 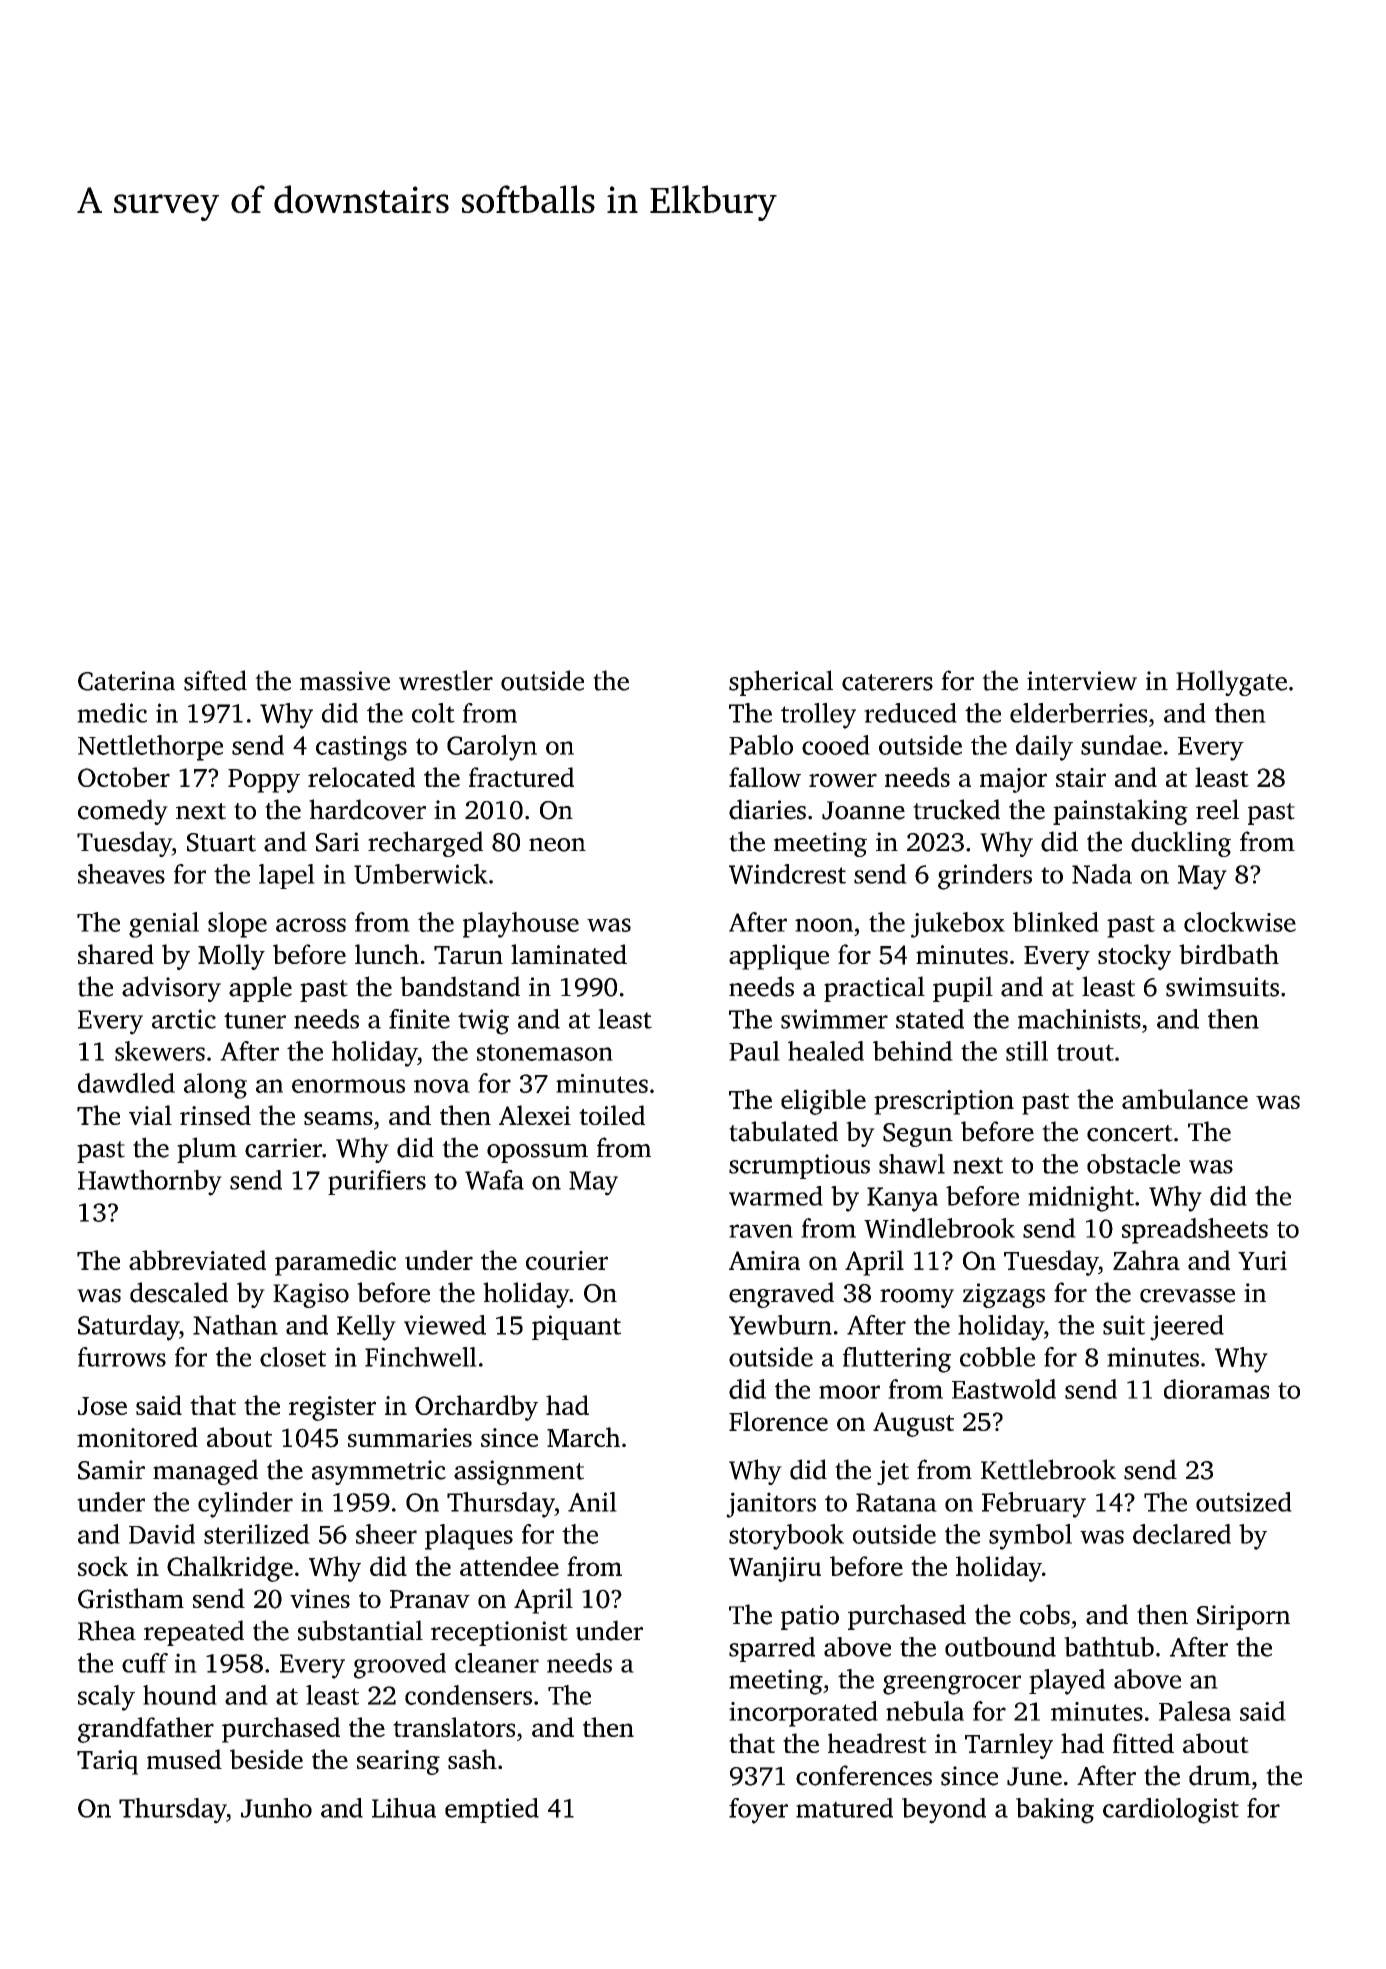 I want to click on Kettlebrook, so click(x=1048, y=1469).
